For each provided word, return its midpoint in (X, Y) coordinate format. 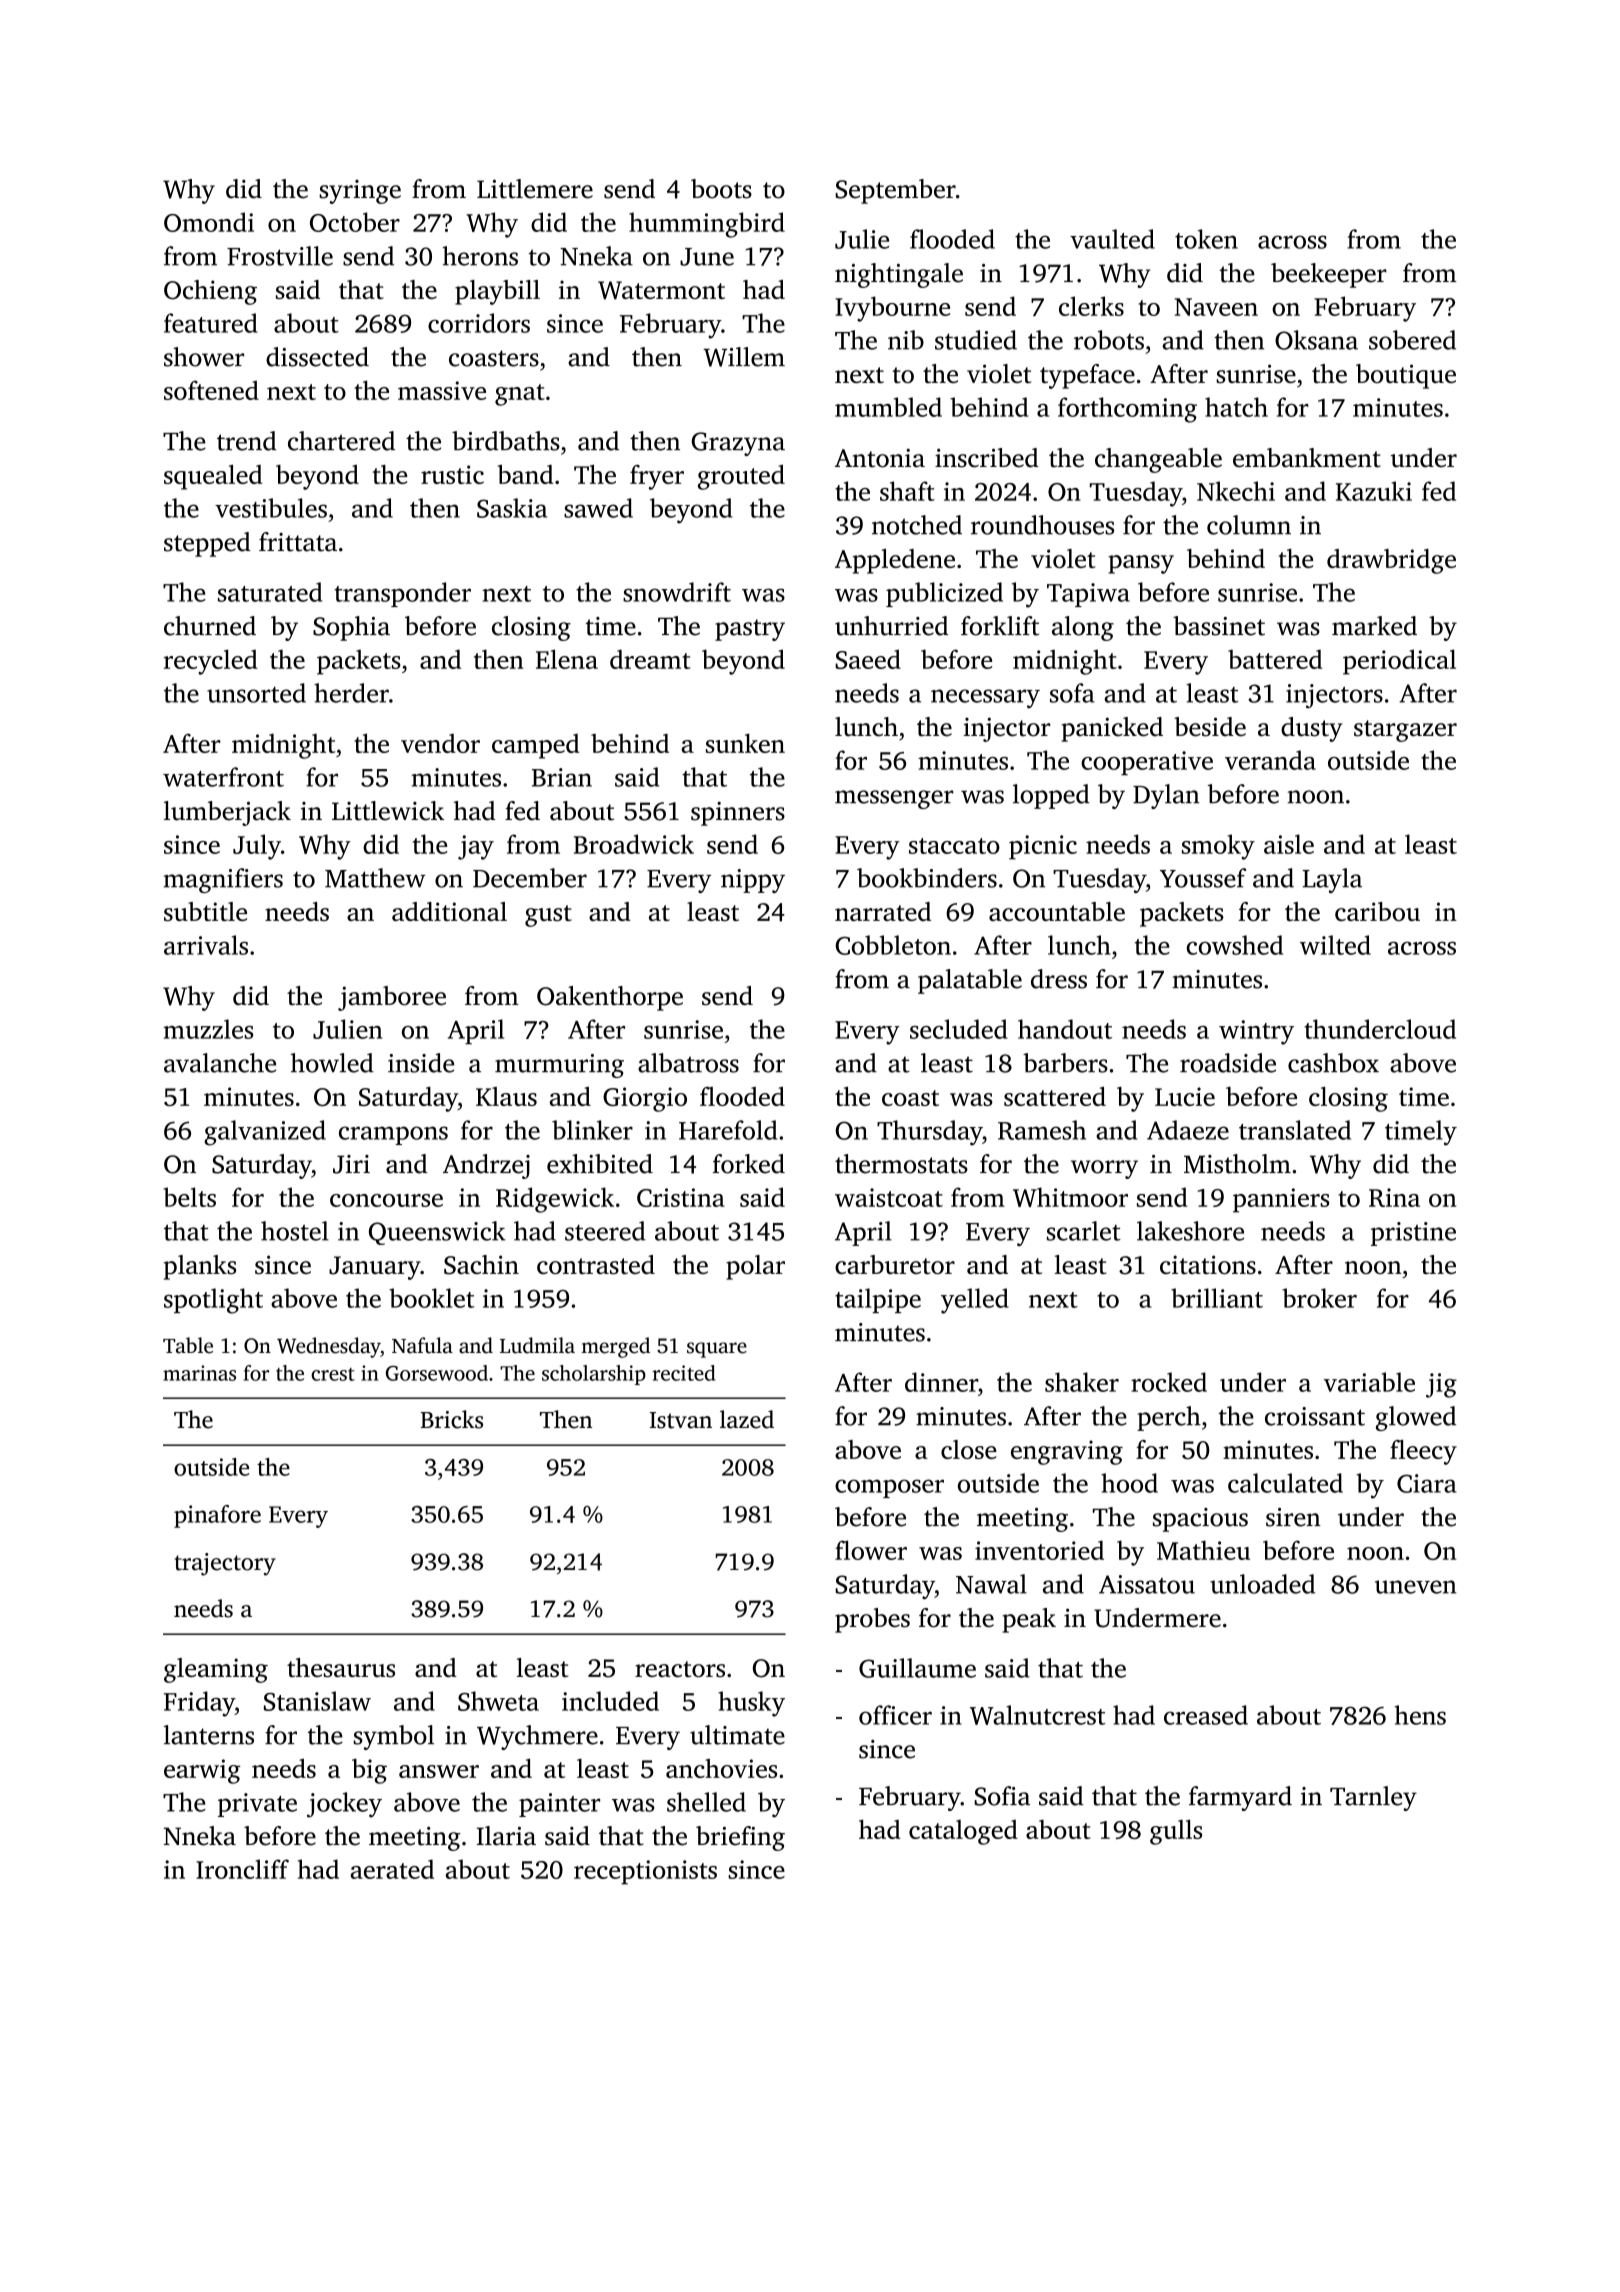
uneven (1416, 1587)
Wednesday (329, 1347)
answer (439, 1771)
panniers (1281, 1200)
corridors (479, 323)
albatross (688, 1063)
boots (721, 189)
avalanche (220, 1063)
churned (210, 626)
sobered (1412, 340)
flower (871, 1550)
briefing (740, 1838)
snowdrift (677, 592)
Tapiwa (1088, 595)
